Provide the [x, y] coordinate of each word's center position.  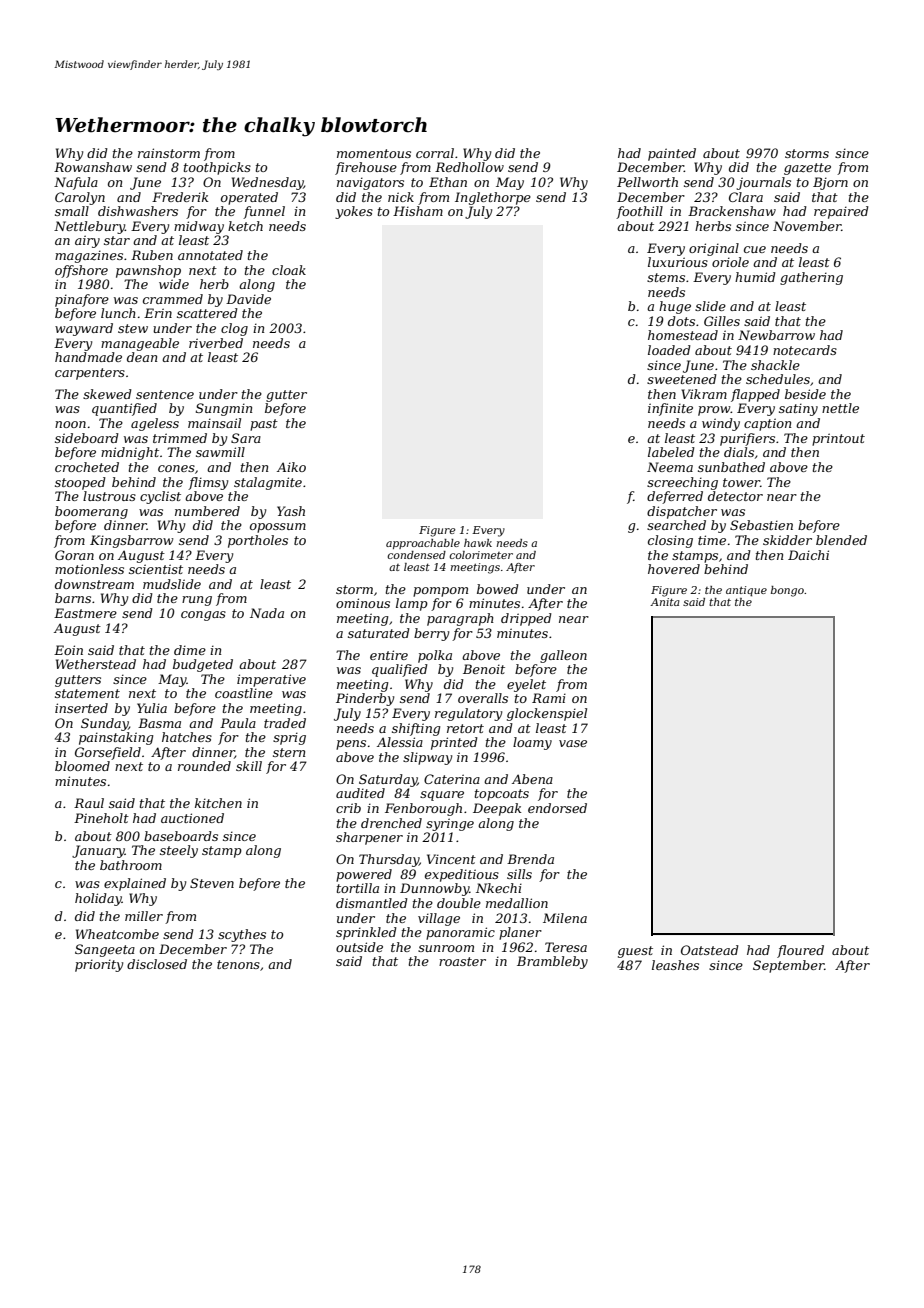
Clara [746, 197]
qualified [400, 670]
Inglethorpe [493, 198]
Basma [159, 723]
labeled [671, 452]
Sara [246, 438]
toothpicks [217, 168]
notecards [805, 350]
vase [573, 743]
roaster [462, 961]
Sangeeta [105, 950]
